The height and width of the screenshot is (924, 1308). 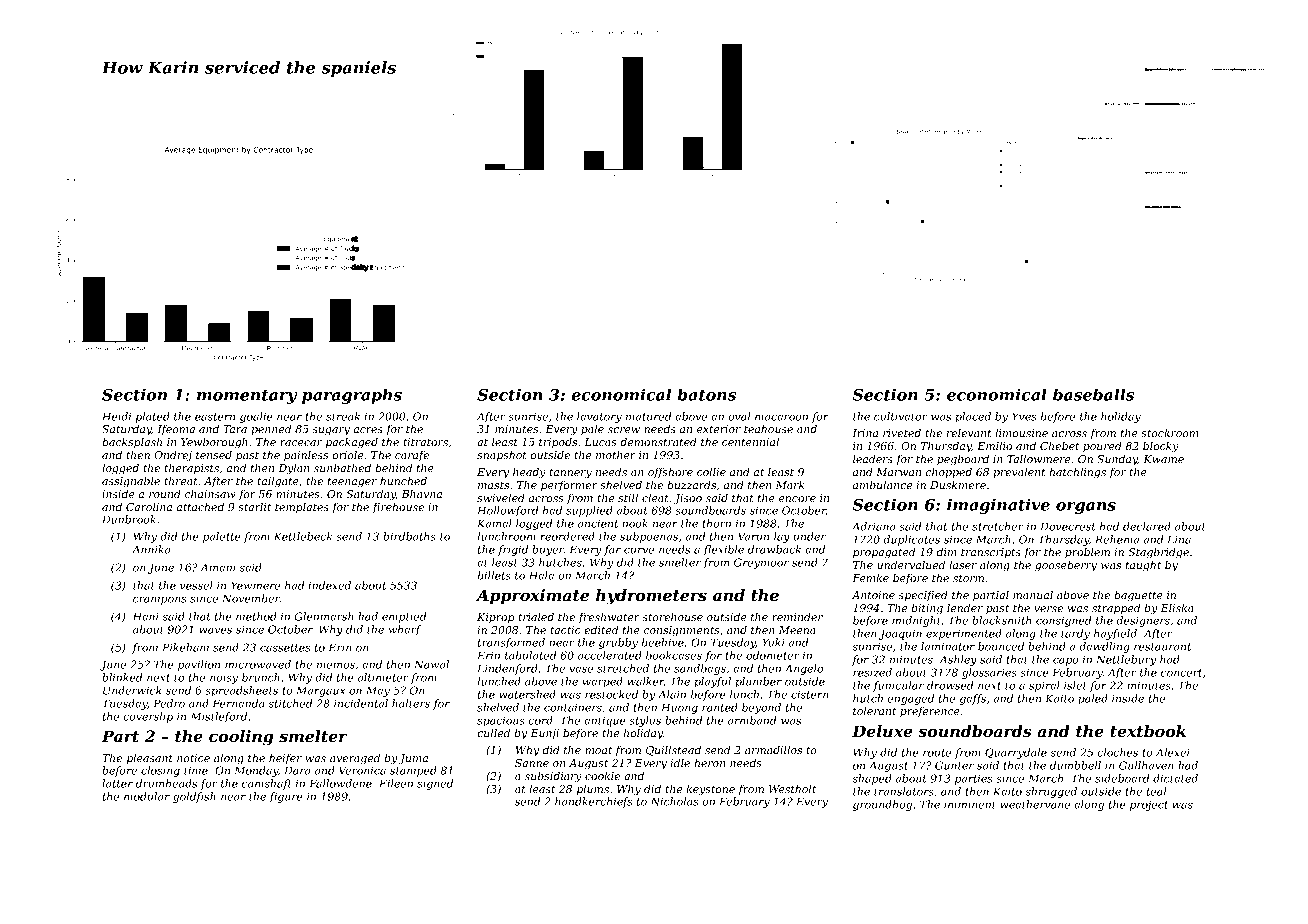 What do you see at coordinates (1158, 553) in the screenshot?
I see `Stagbridge` at bounding box center [1158, 553].
